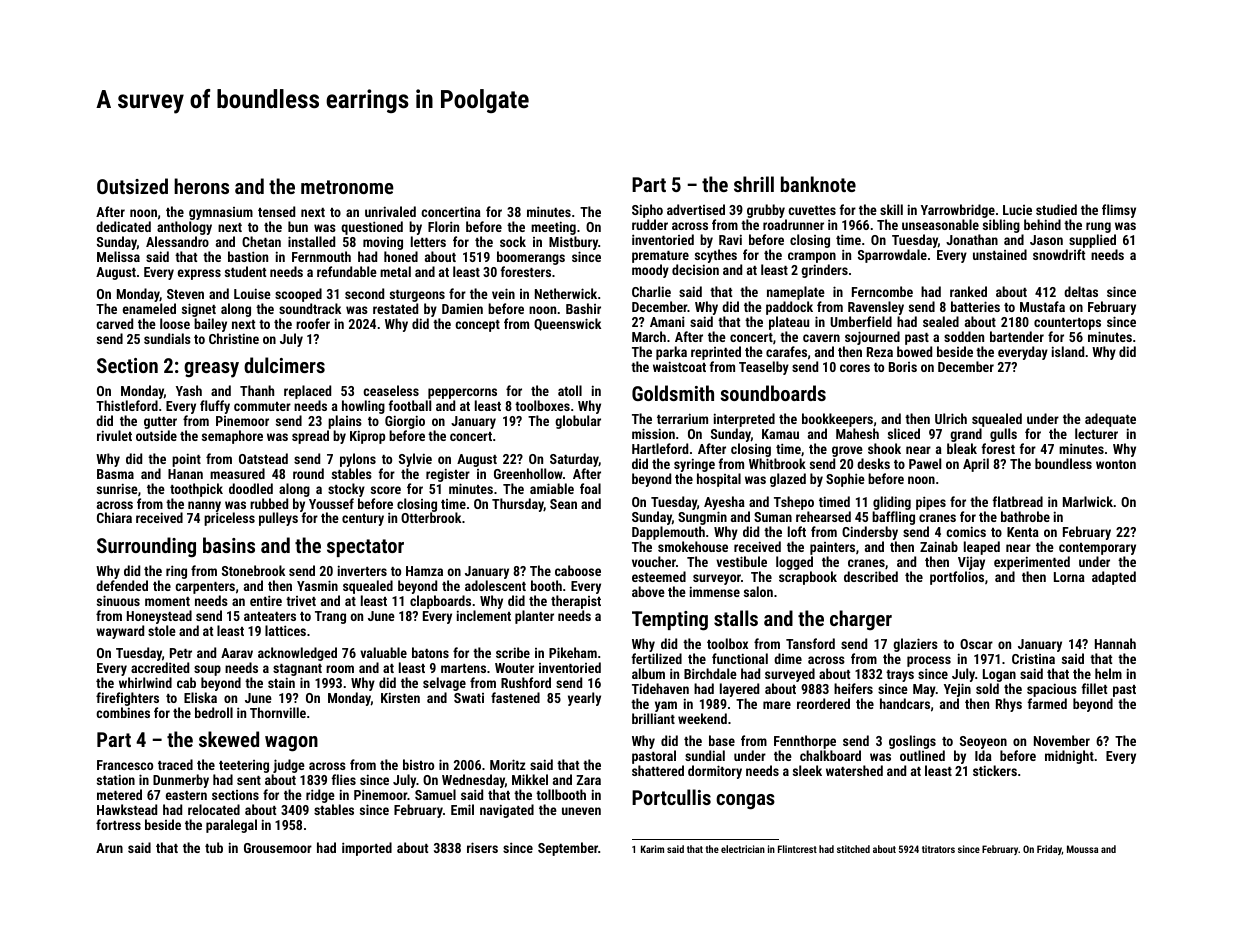 This screenshot has height=952, width=1233. What do you see at coordinates (367, 849) in the screenshot?
I see `imported` at bounding box center [367, 849].
